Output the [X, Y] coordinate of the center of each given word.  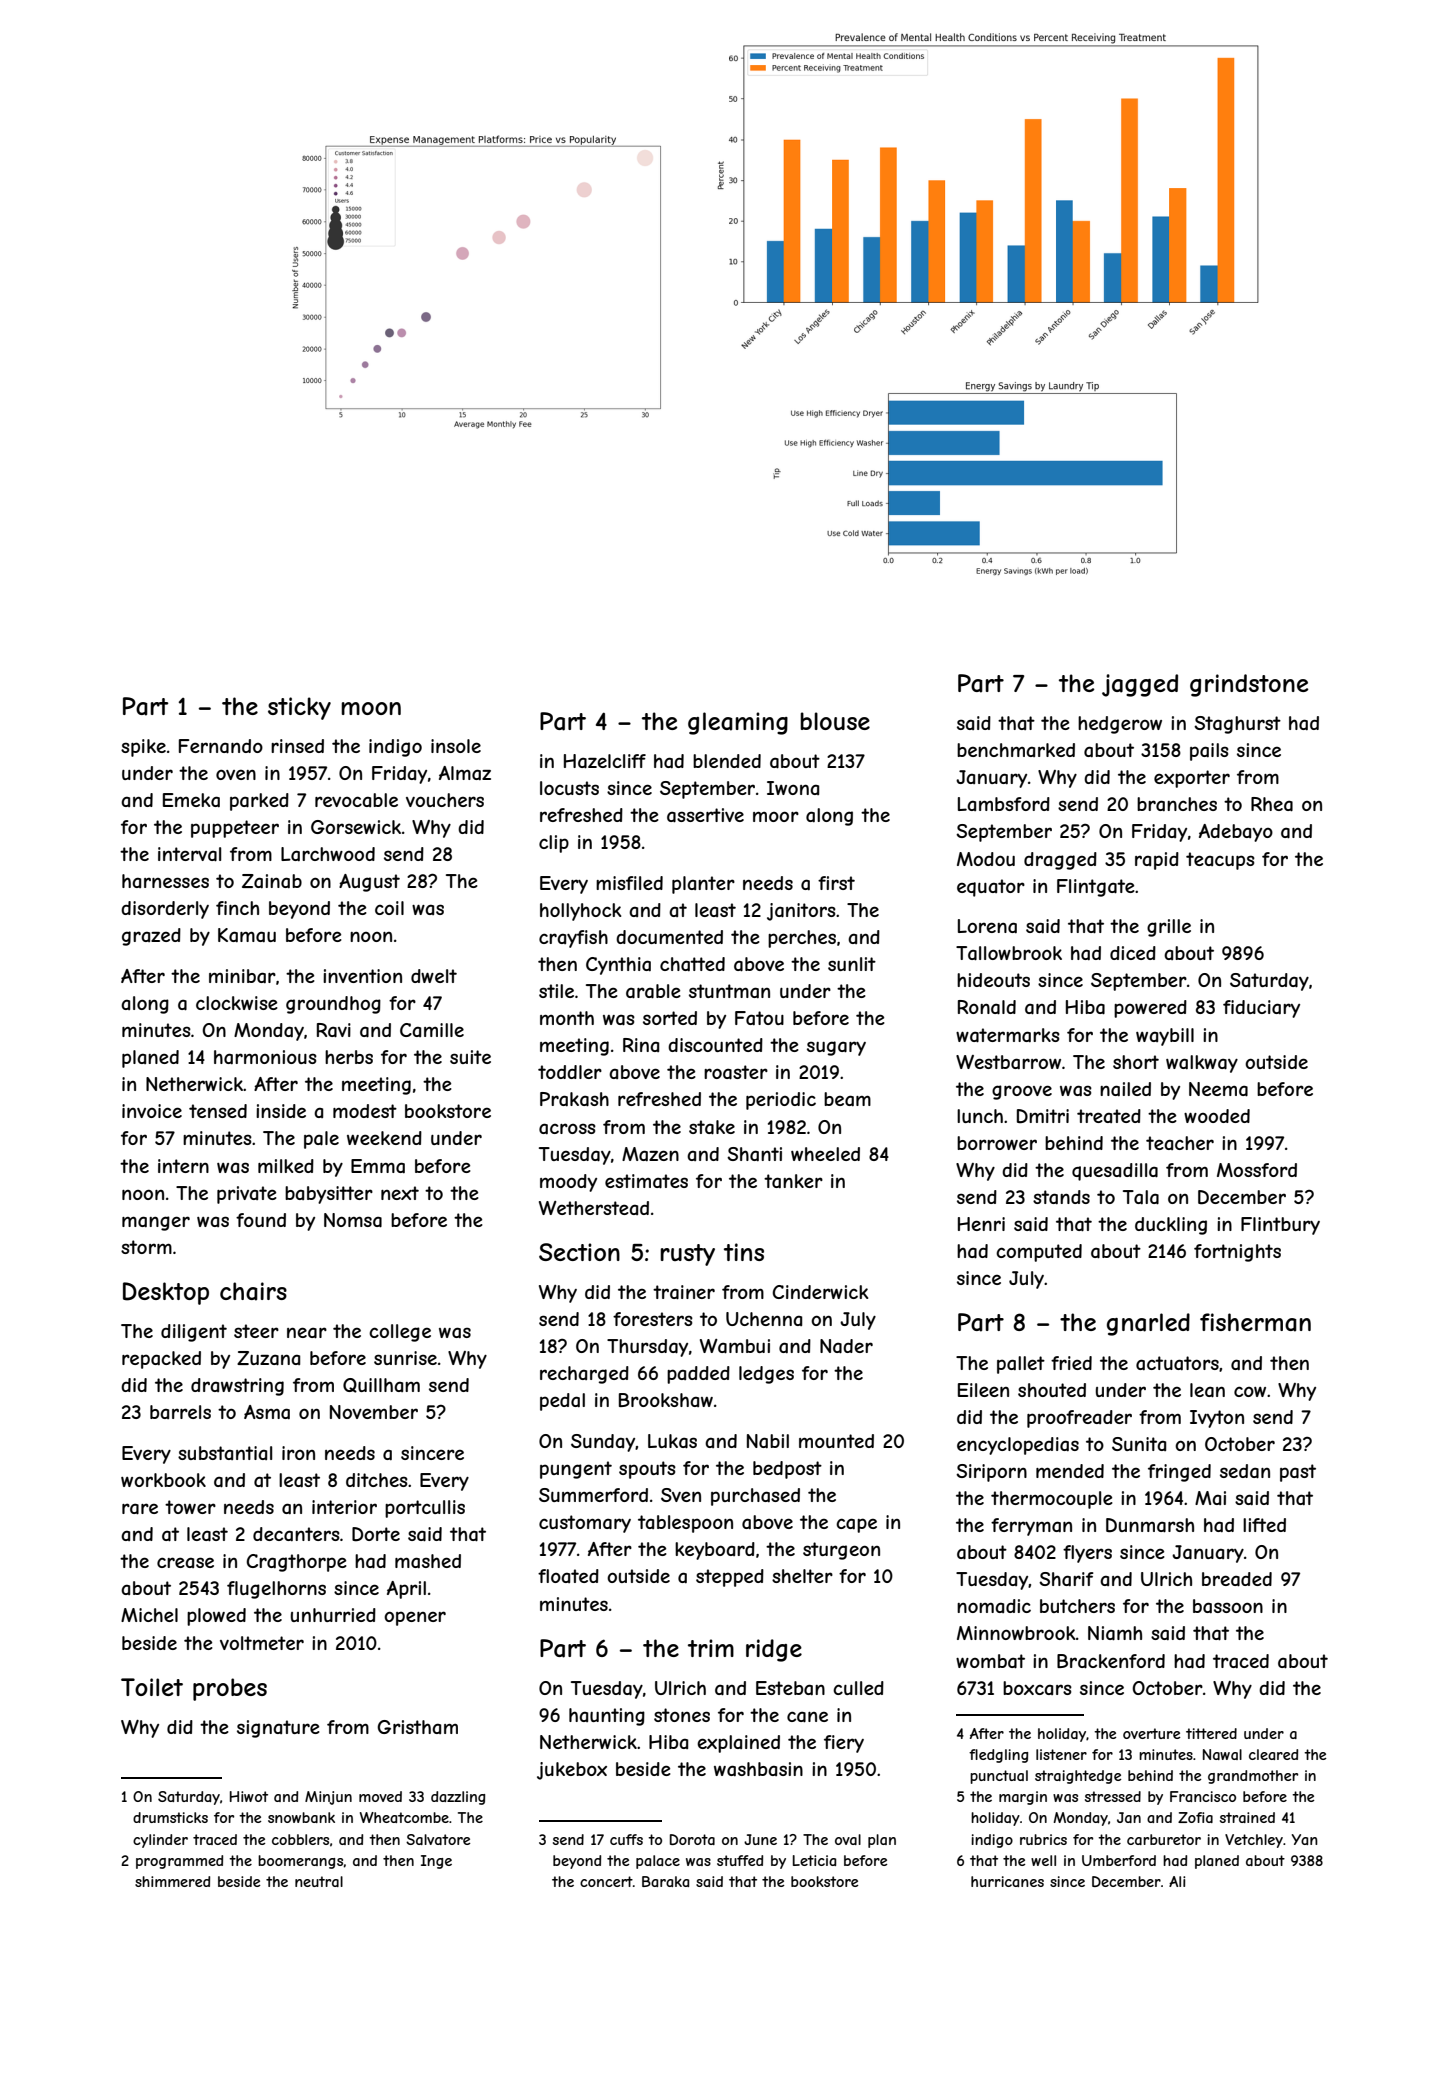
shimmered [172, 1881]
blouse [835, 721]
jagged [1140, 685]
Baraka [665, 1881]
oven [236, 774]
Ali [1177, 1881]
